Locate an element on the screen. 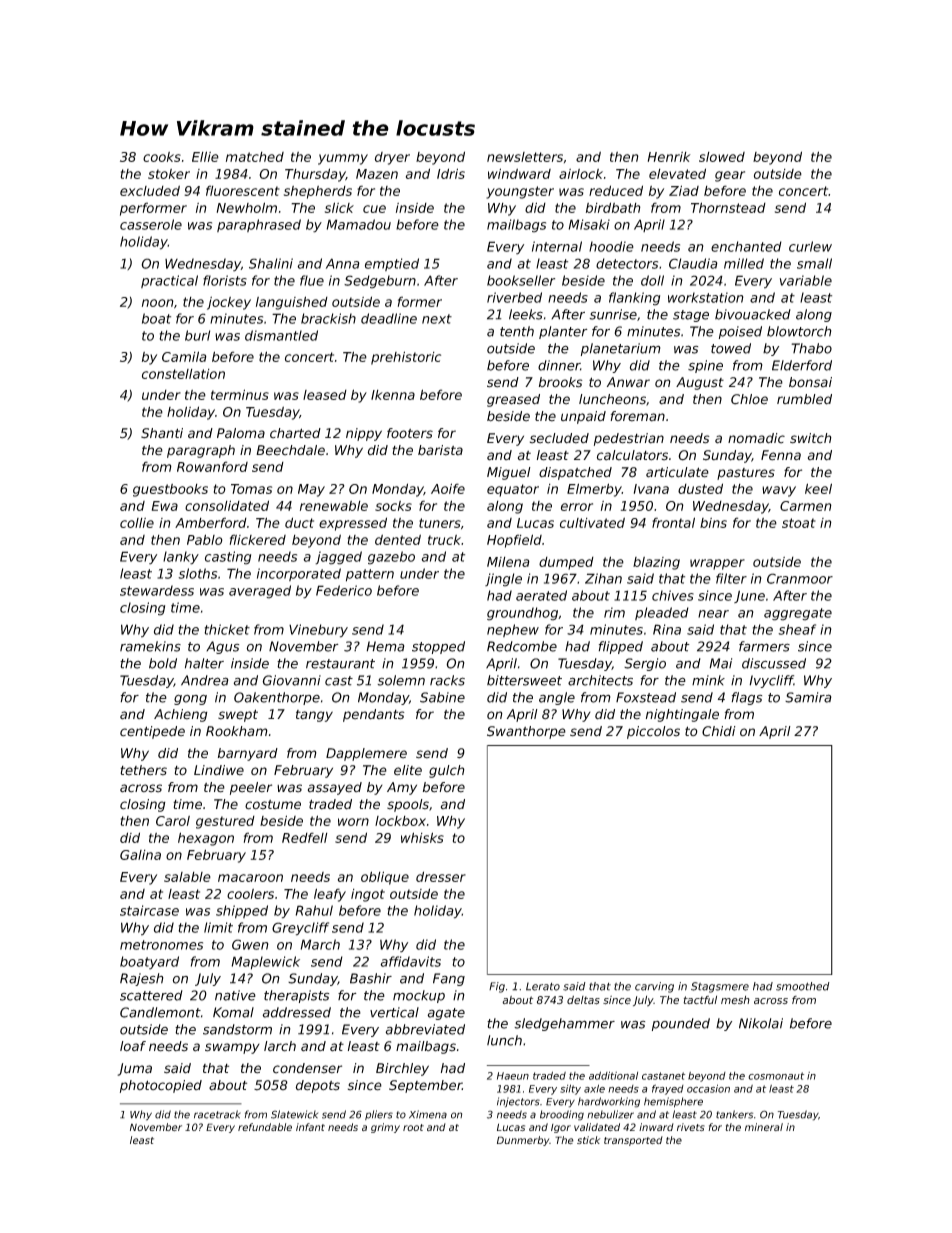  birdbath is located at coordinates (613, 207).
